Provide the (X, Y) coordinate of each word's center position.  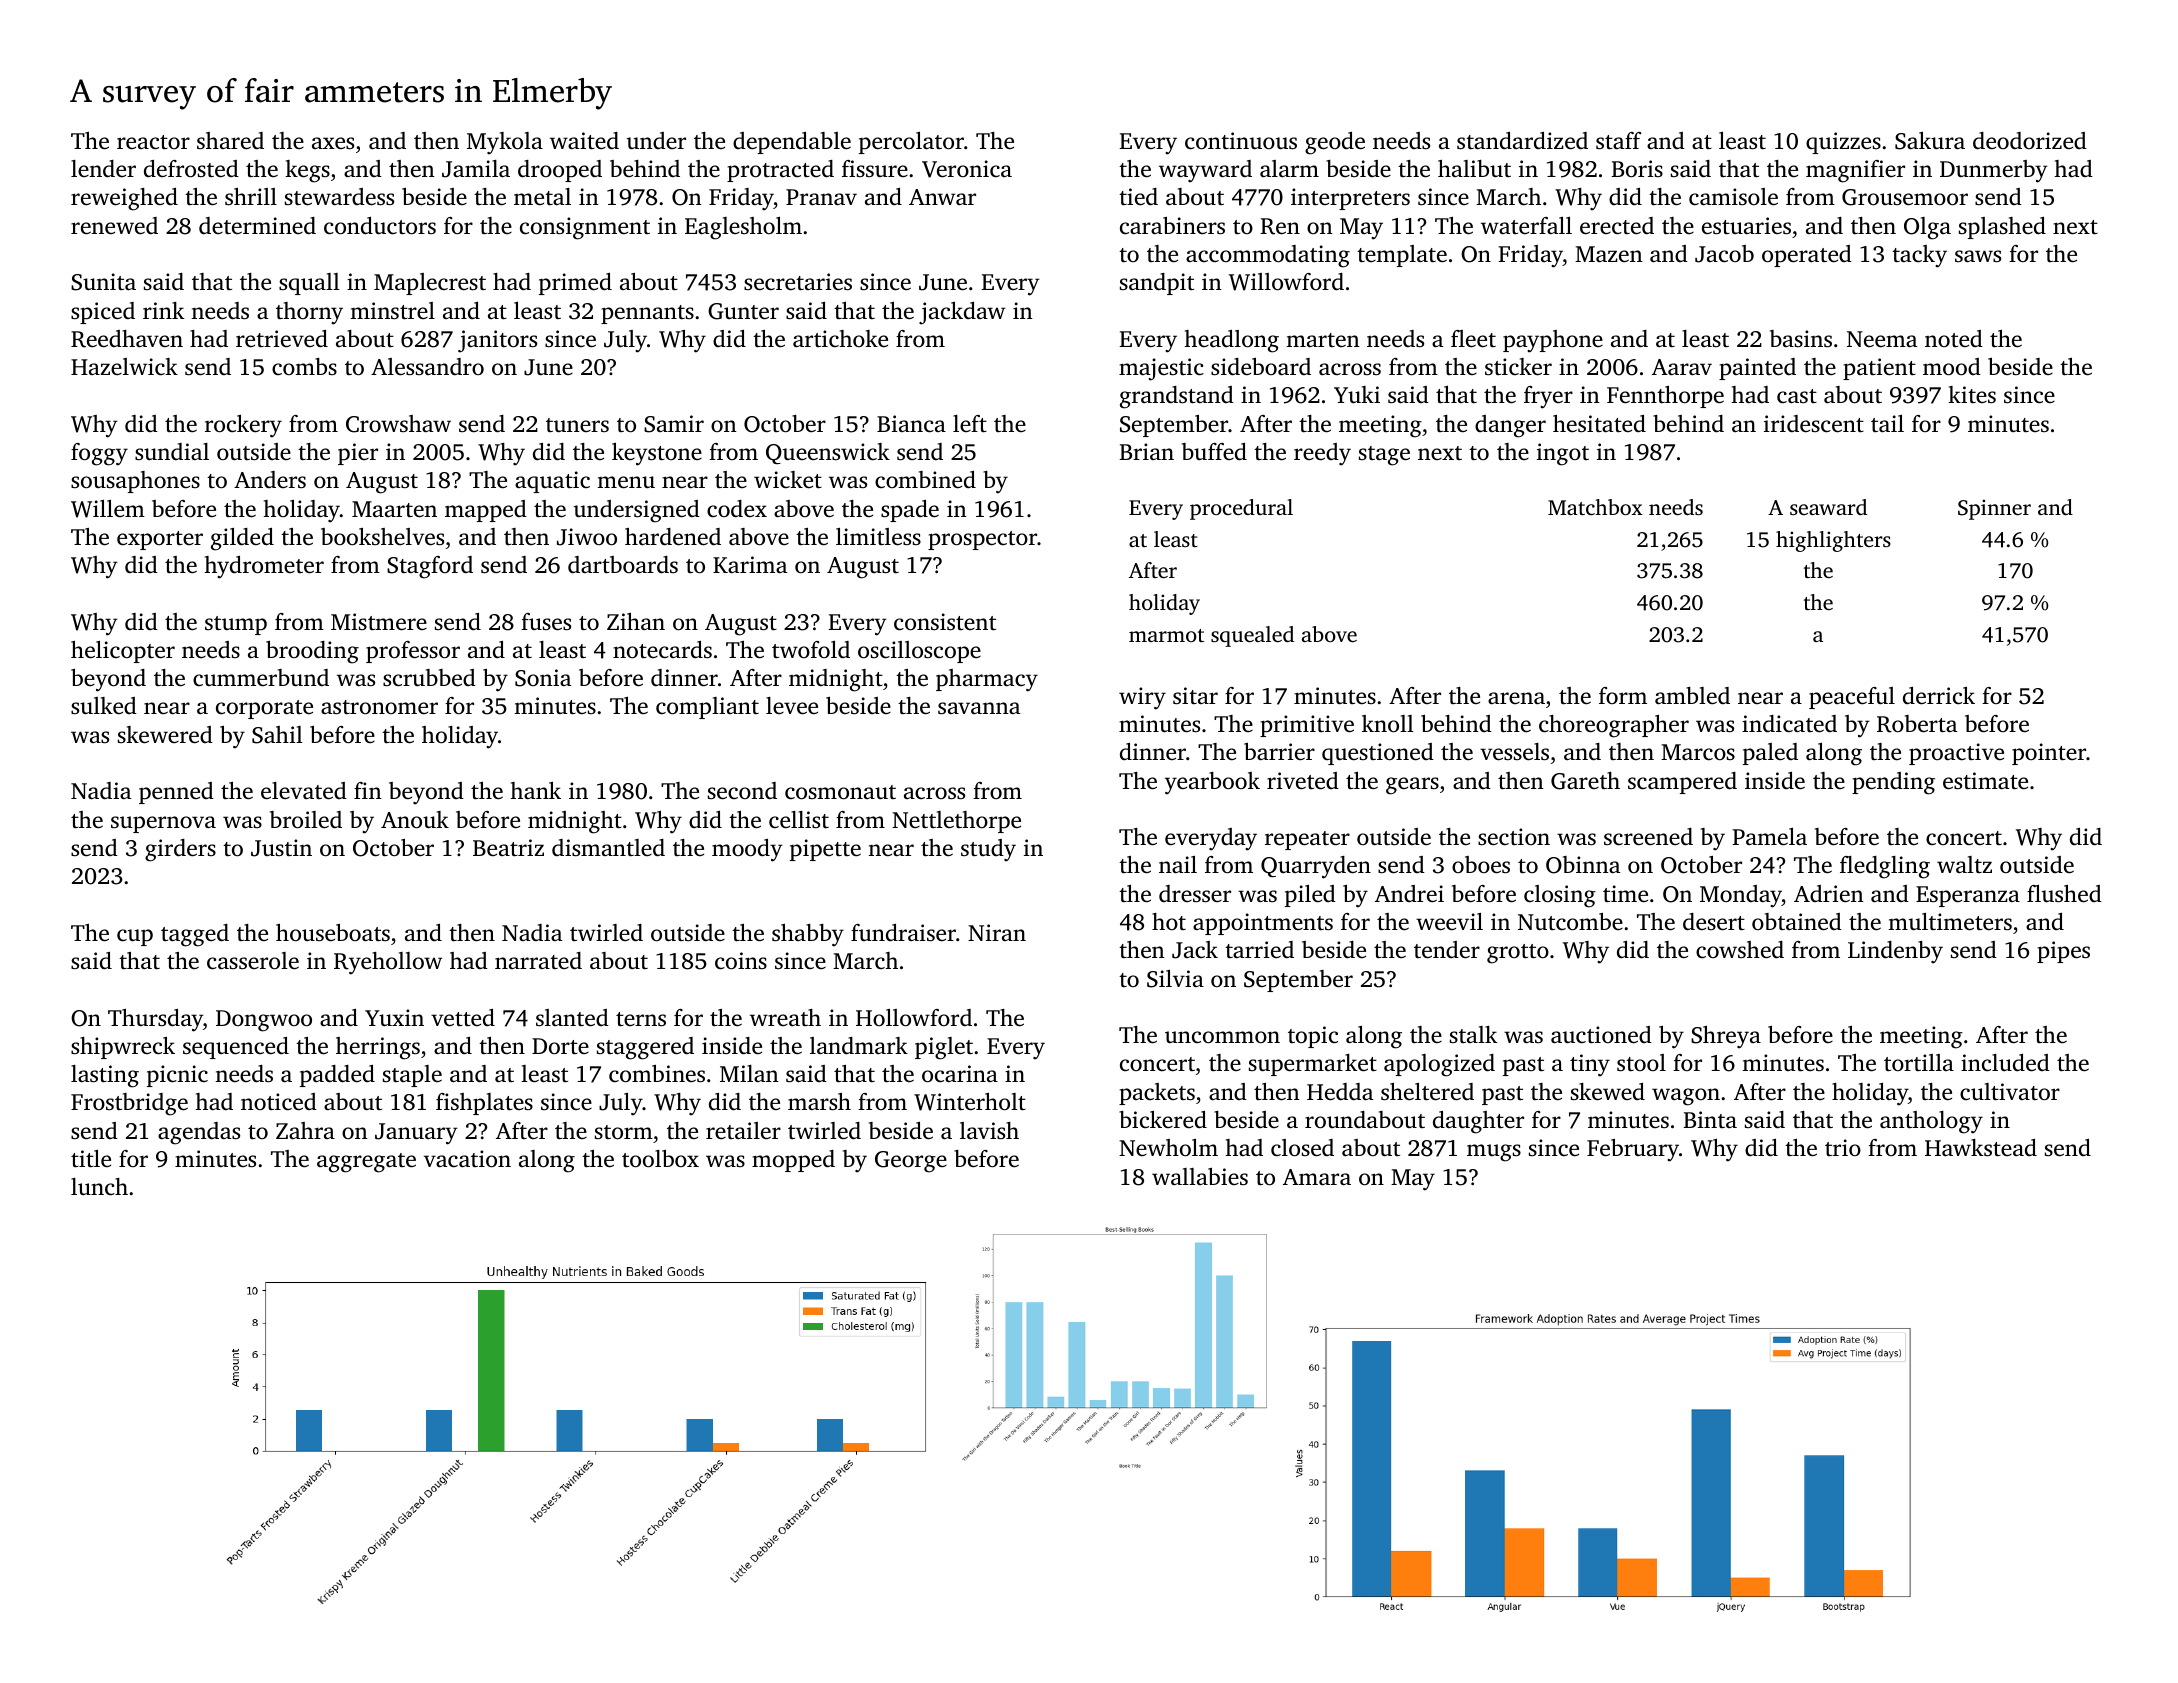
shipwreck (123, 1048)
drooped (560, 171)
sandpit (1157, 284)
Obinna (1583, 865)
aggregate (366, 1163)
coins (741, 961)
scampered (1682, 783)
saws (1978, 256)
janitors (497, 341)
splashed (2002, 228)
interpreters (1350, 199)
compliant (707, 708)
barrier (1279, 752)
